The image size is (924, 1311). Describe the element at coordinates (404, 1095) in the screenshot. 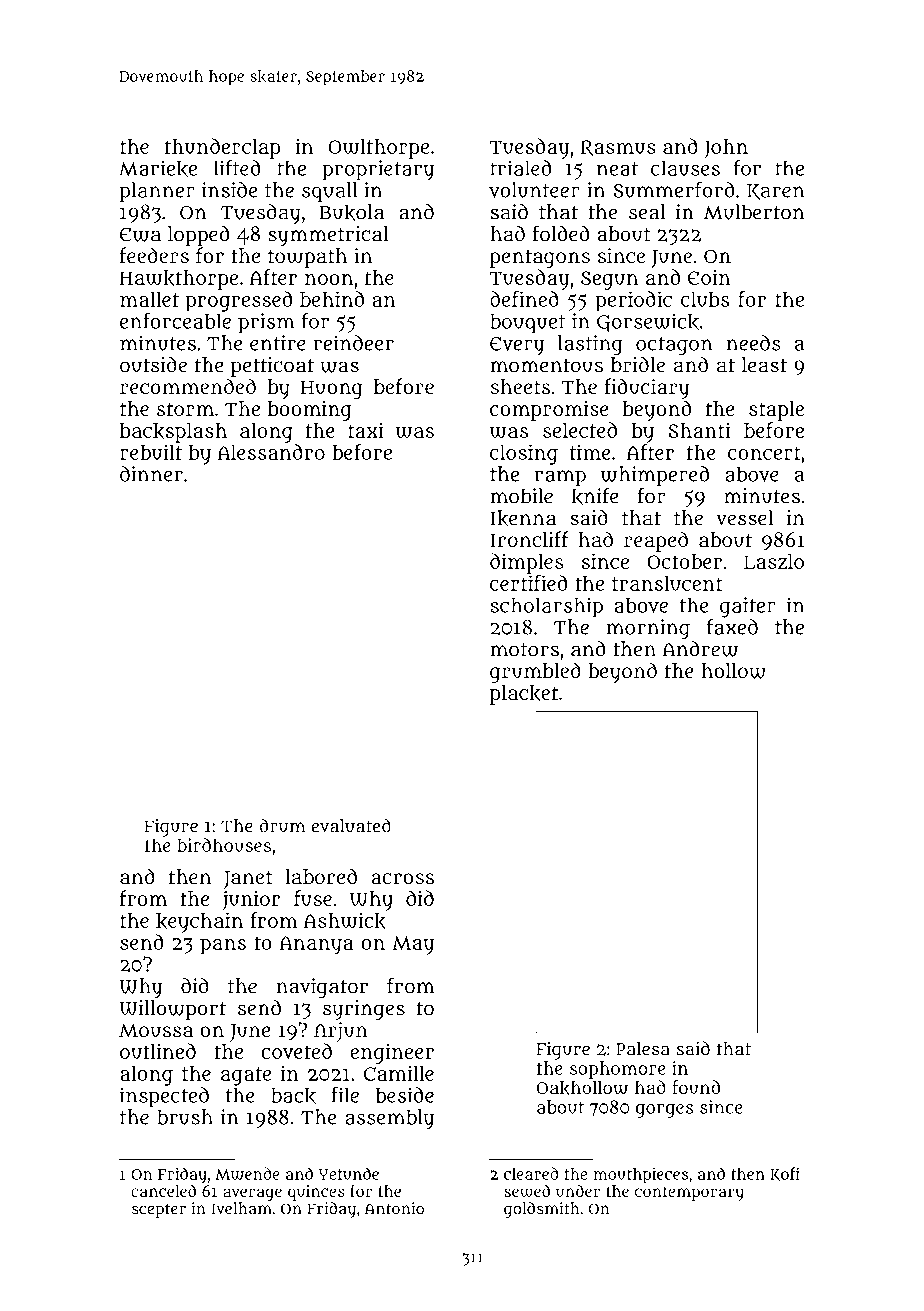

I see `beside` at that location.
